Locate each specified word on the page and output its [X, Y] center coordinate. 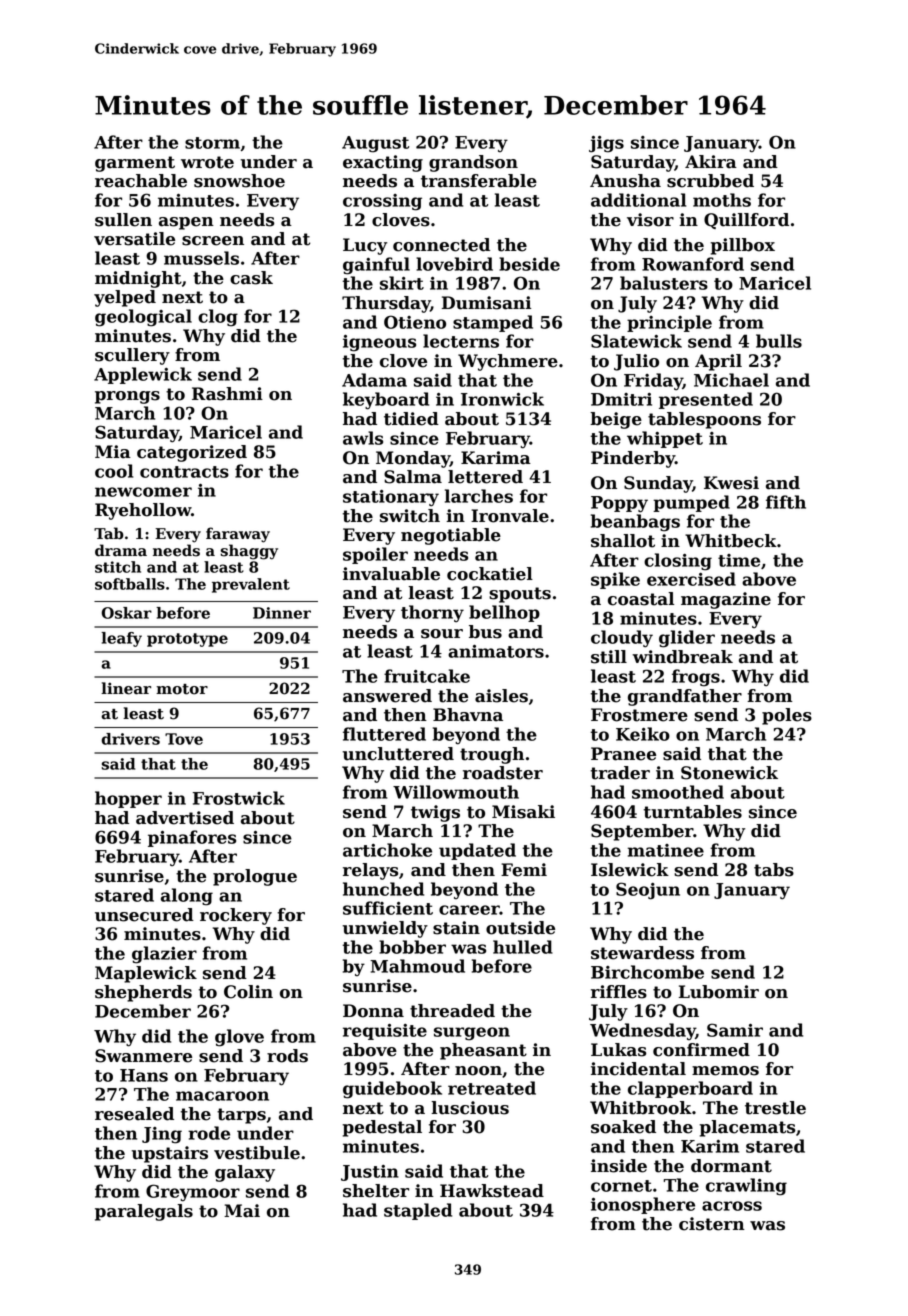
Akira [711, 162]
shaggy [249, 552]
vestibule [257, 1153]
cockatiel [490, 574]
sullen [123, 220]
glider [687, 639]
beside [529, 264]
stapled [418, 1211]
